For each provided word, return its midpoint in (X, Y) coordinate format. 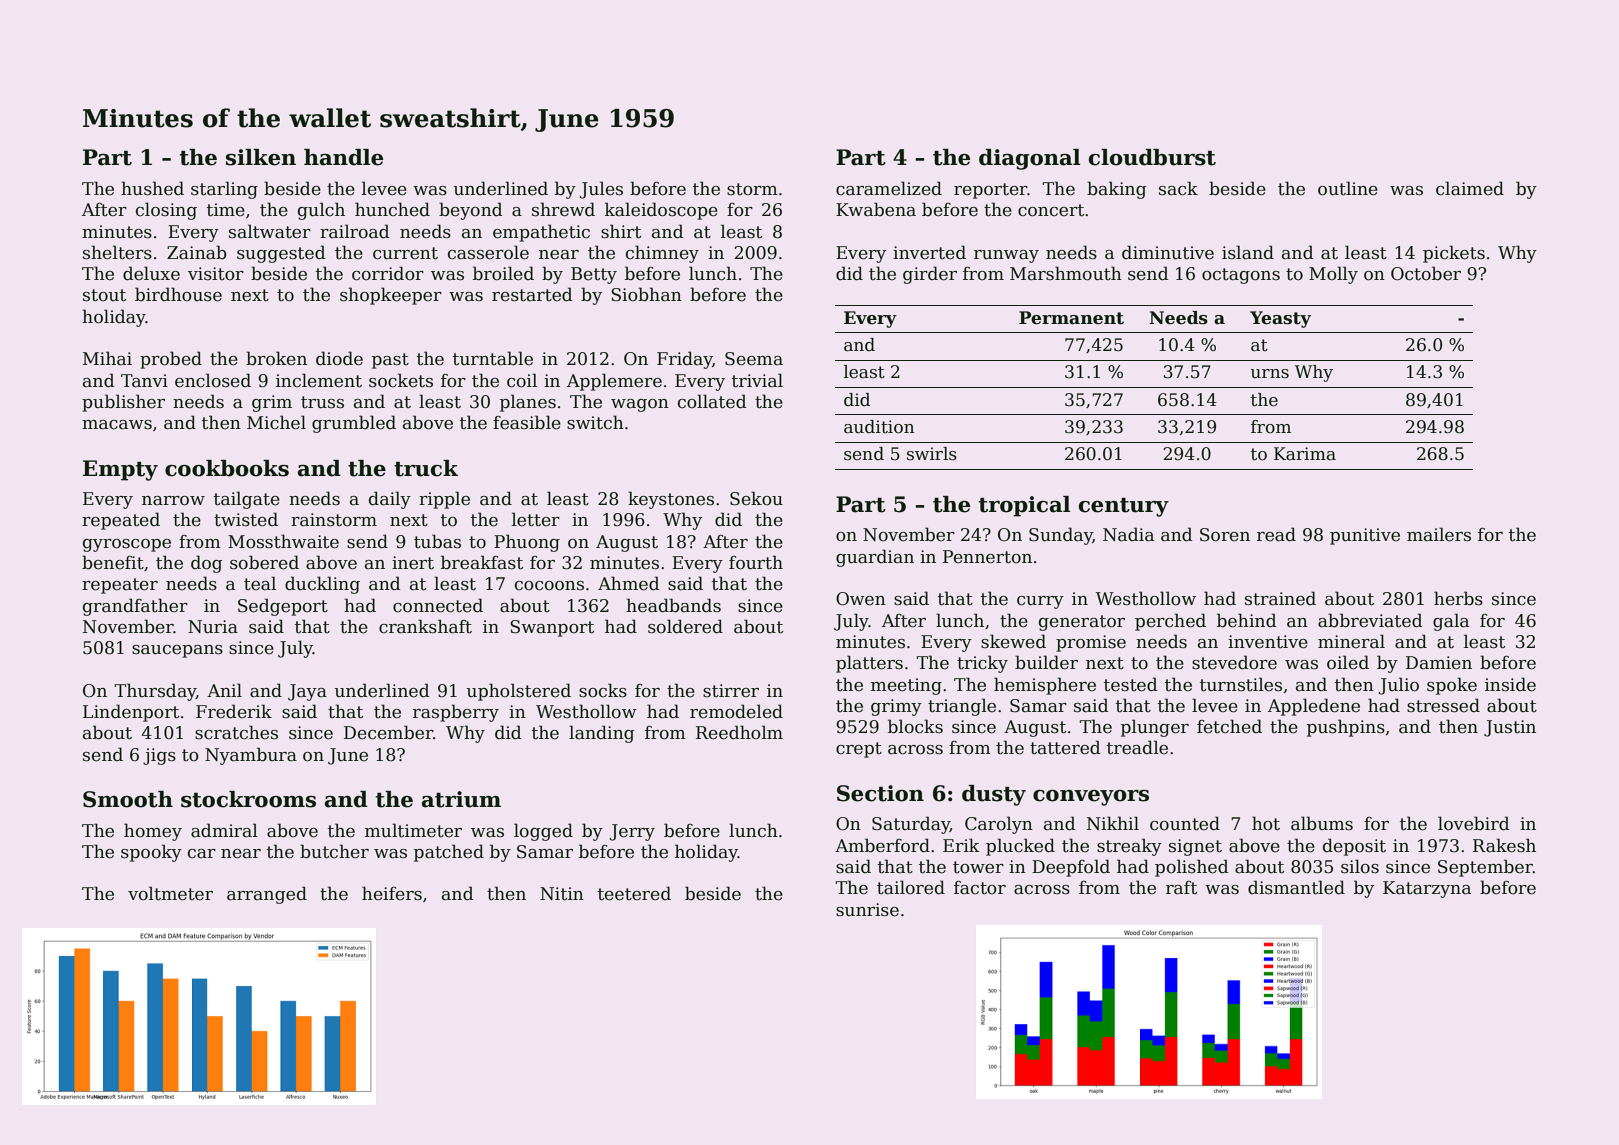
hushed (152, 188)
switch (595, 422)
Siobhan (646, 294)
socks (603, 690)
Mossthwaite (283, 541)
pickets (1454, 254)
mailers (1439, 534)
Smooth (128, 799)
